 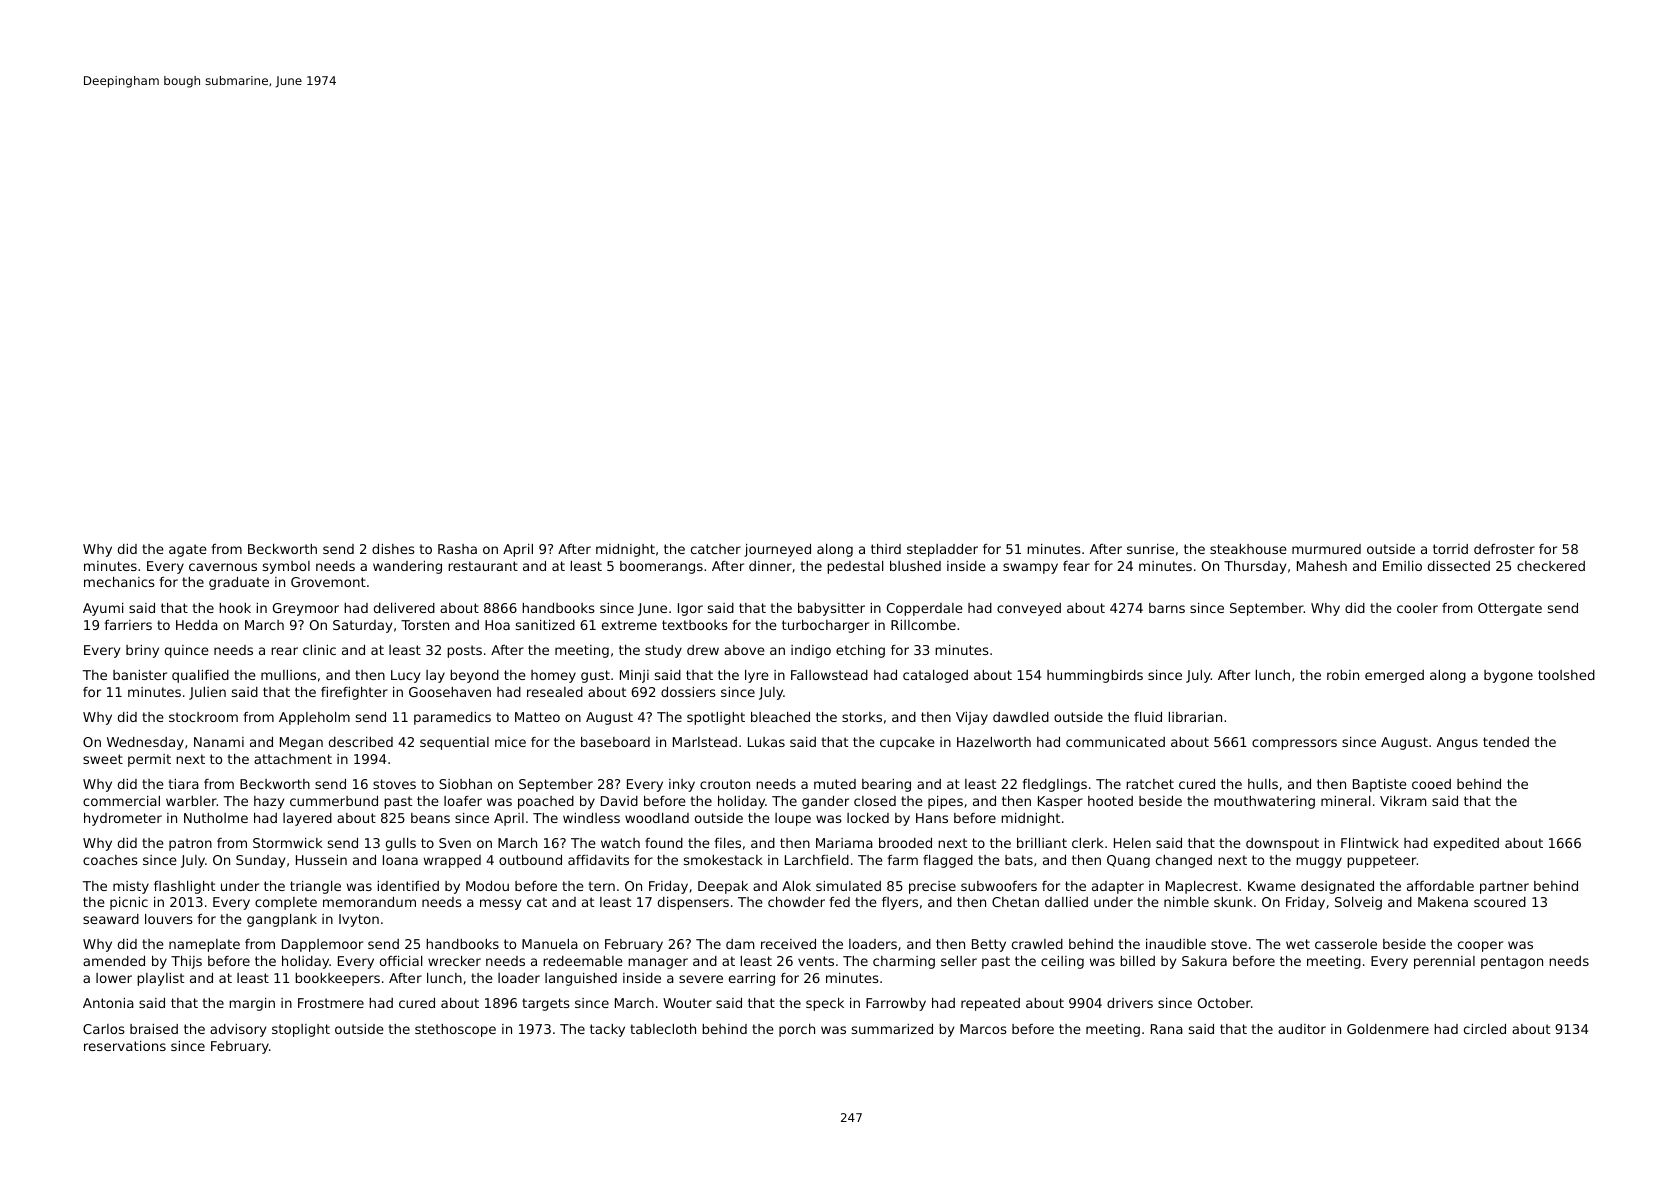 What do you see at coordinates (1054, 785) in the page?
I see `fledglings` at bounding box center [1054, 785].
